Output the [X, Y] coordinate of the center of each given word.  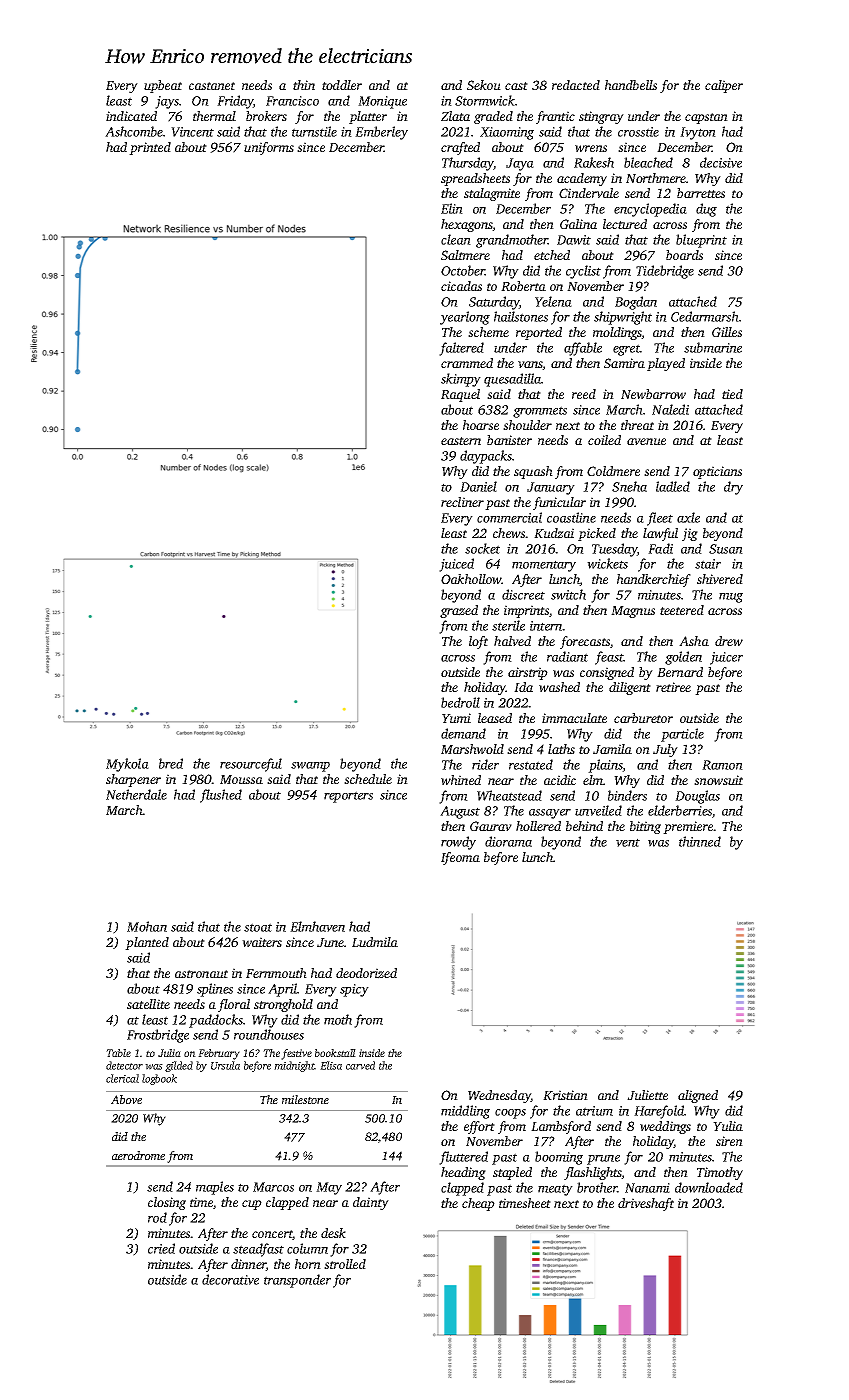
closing [167, 1203]
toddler [342, 85]
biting [645, 827]
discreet [523, 594]
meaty [555, 1190]
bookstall [335, 1053]
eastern [461, 441]
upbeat [163, 86]
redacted [576, 85]
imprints [526, 611]
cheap [478, 1204]
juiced [456, 565]
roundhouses [269, 1034]
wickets [607, 563]
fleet [660, 519]
